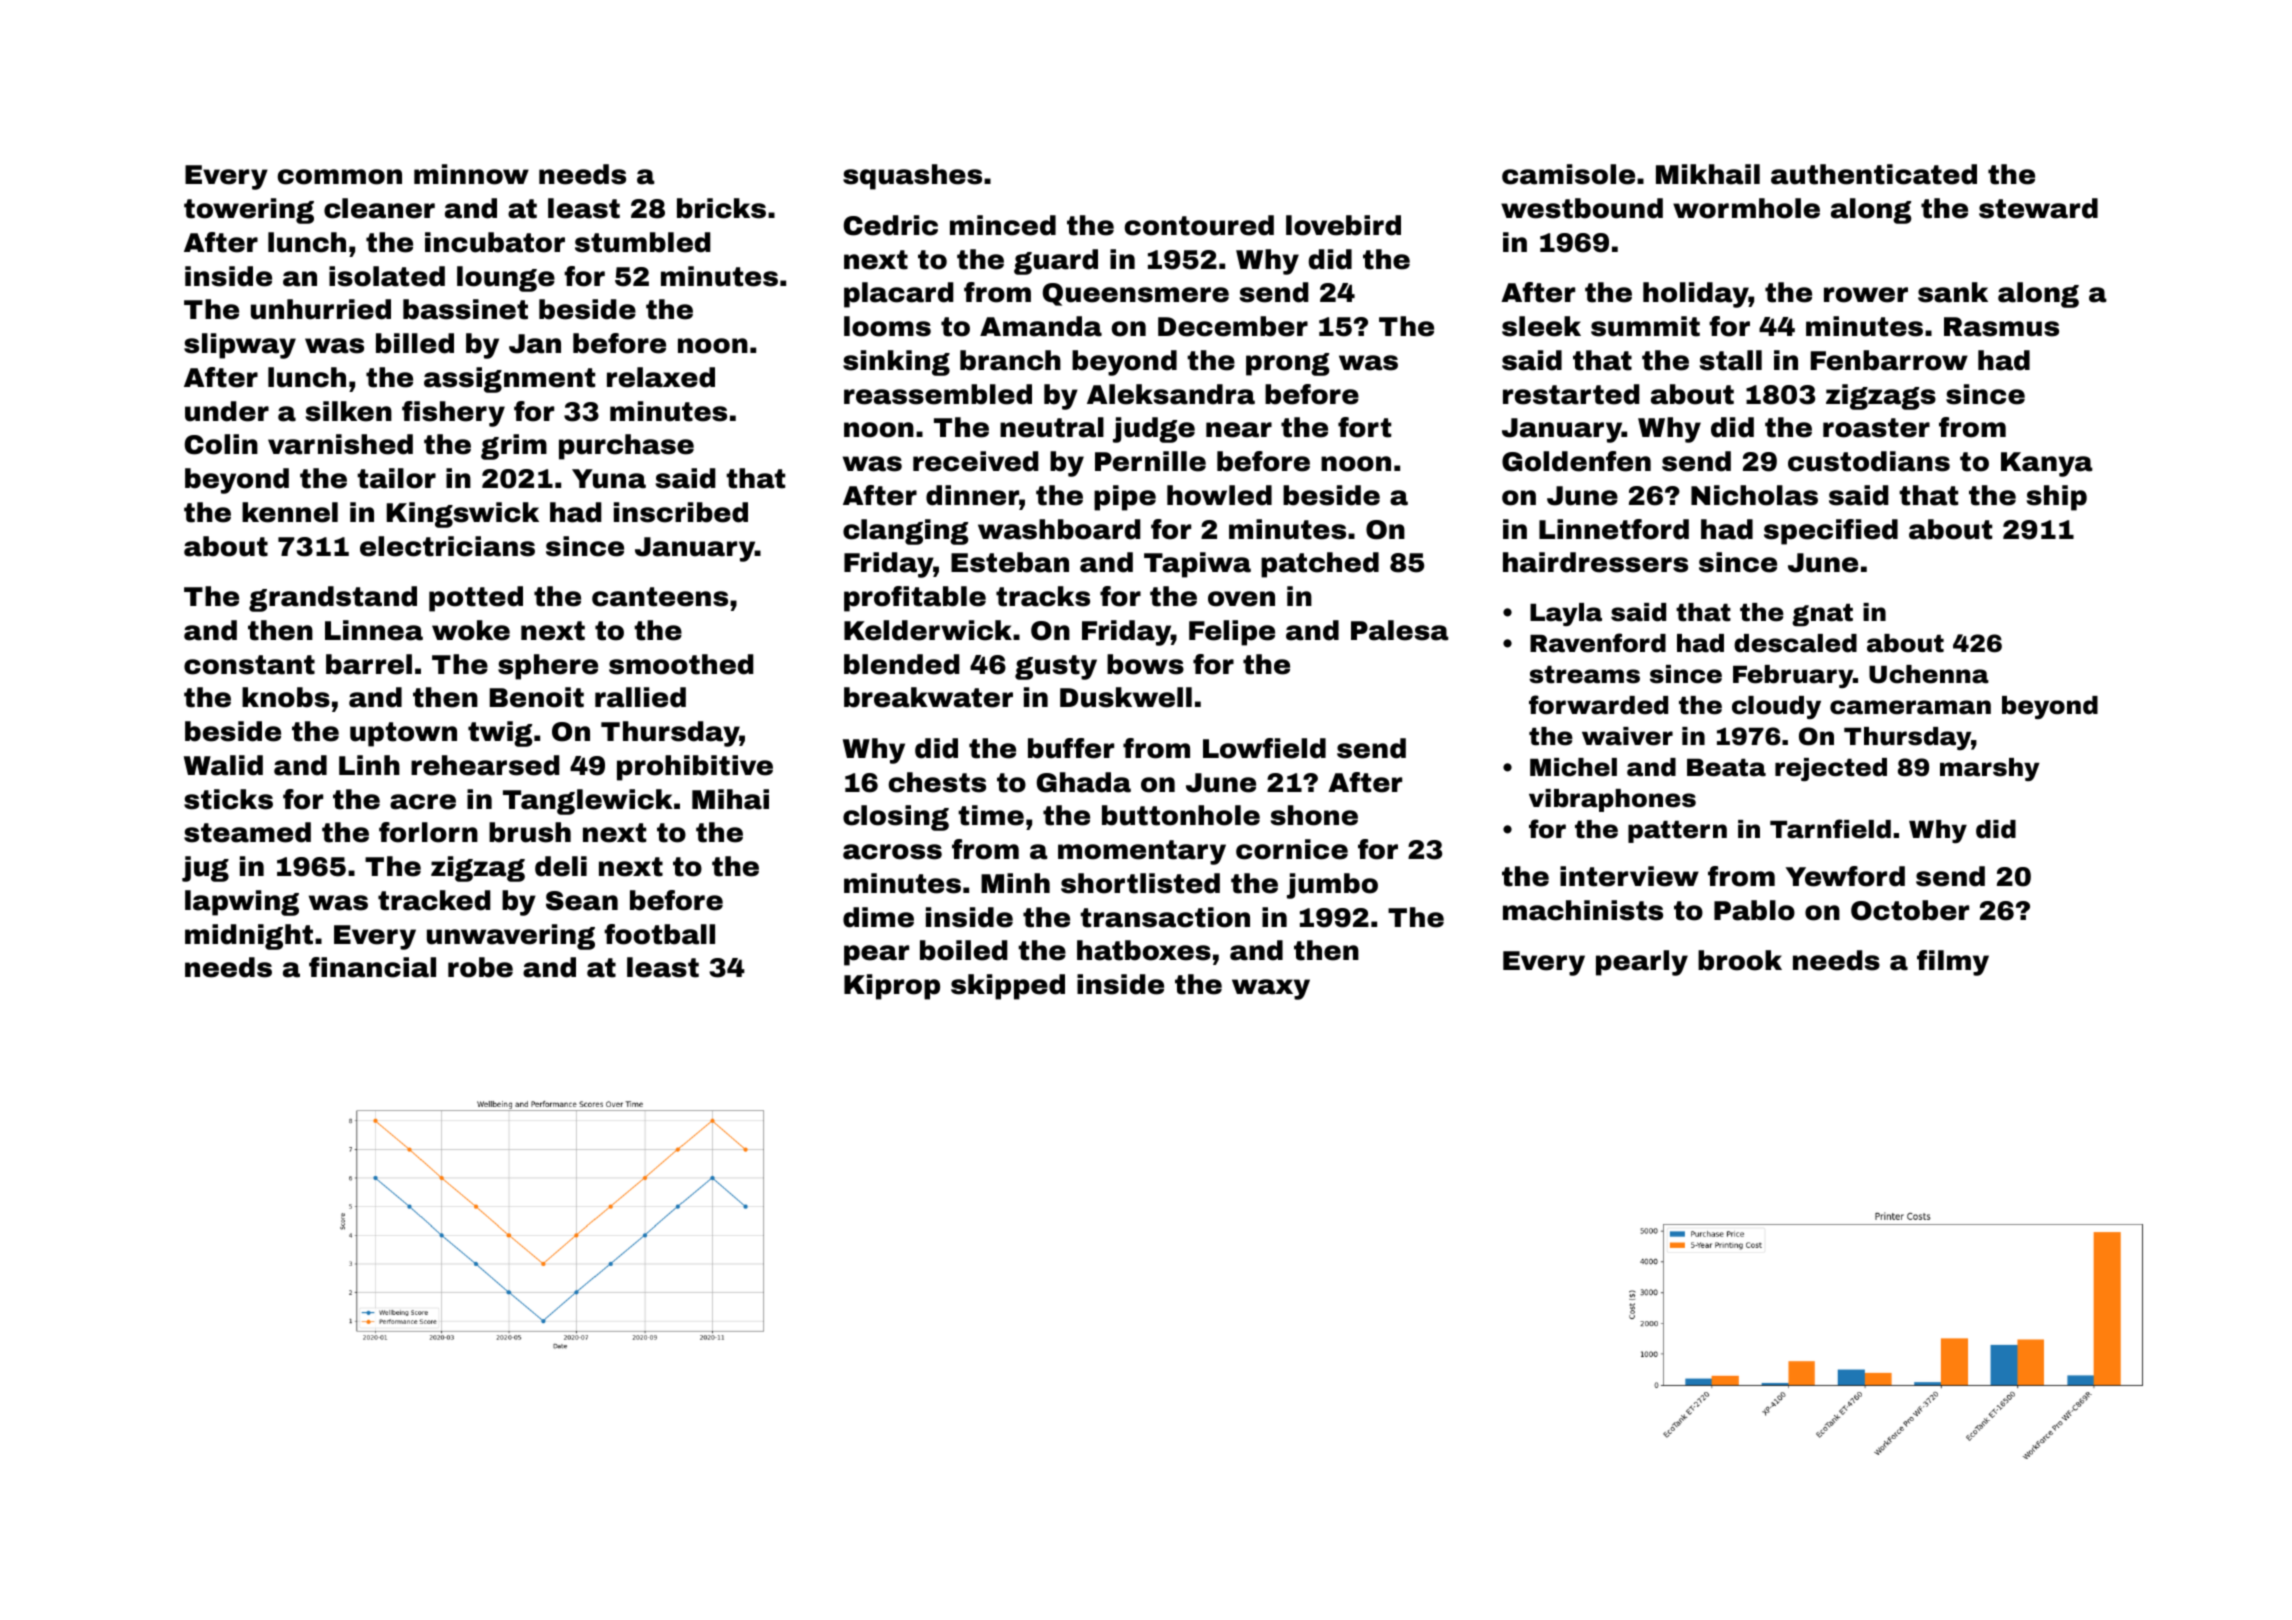 Image resolution: width=2292 pixels, height=1620 pixels. What do you see at coordinates (372, 967) in the document?
I see `financial` at bounding box center [372, 967].
